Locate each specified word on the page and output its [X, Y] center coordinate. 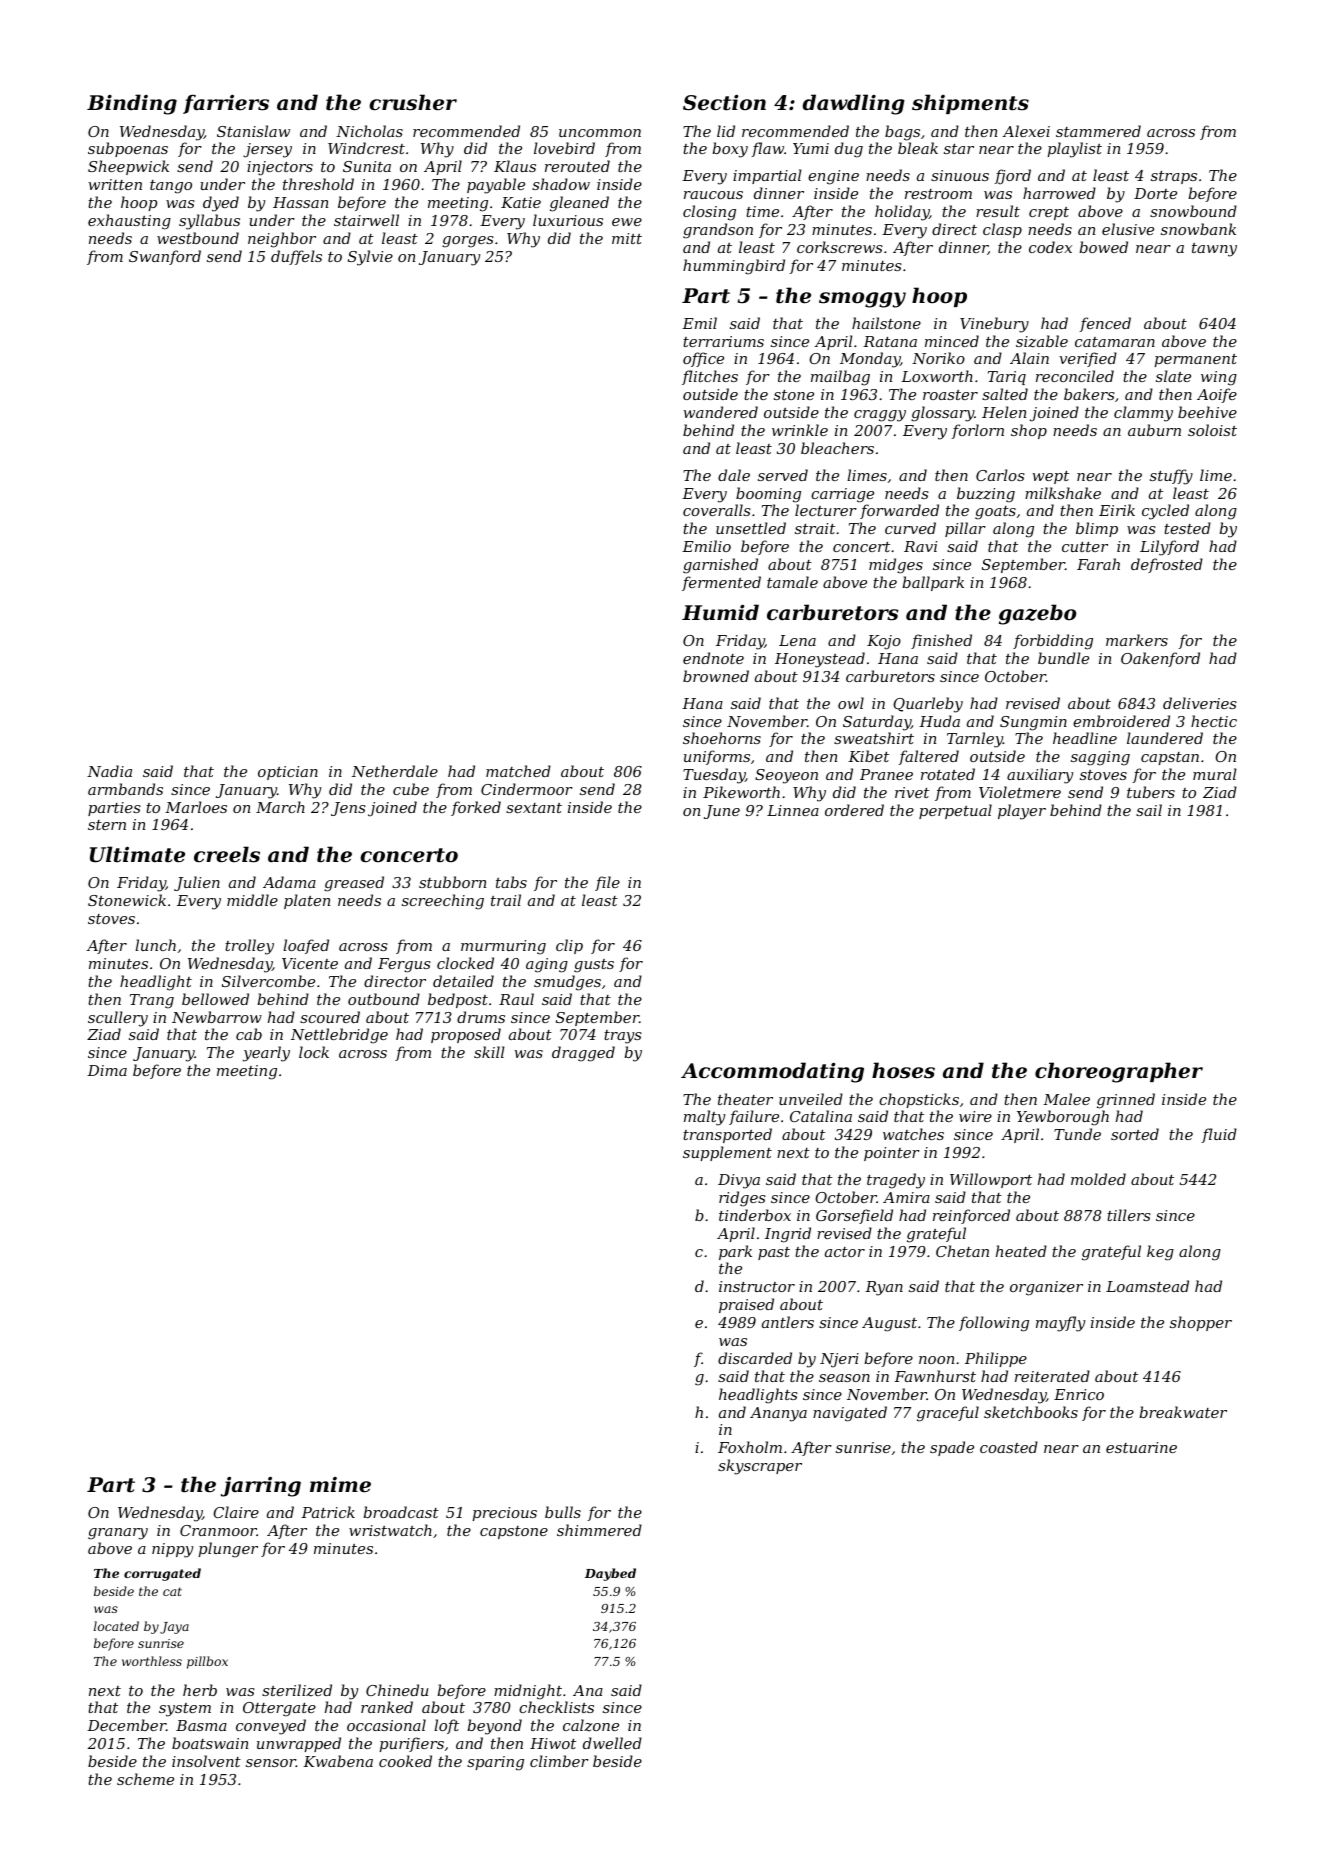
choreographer [1119, 1072]
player [1022, 812]
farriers [226, 104]
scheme [145, 1779]
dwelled [612, 1743]
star [959, 149]
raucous [713, 195]
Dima [107, 1070]
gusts [594, 966]
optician [288, 773]
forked [476, 808]
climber [559, 1761]
